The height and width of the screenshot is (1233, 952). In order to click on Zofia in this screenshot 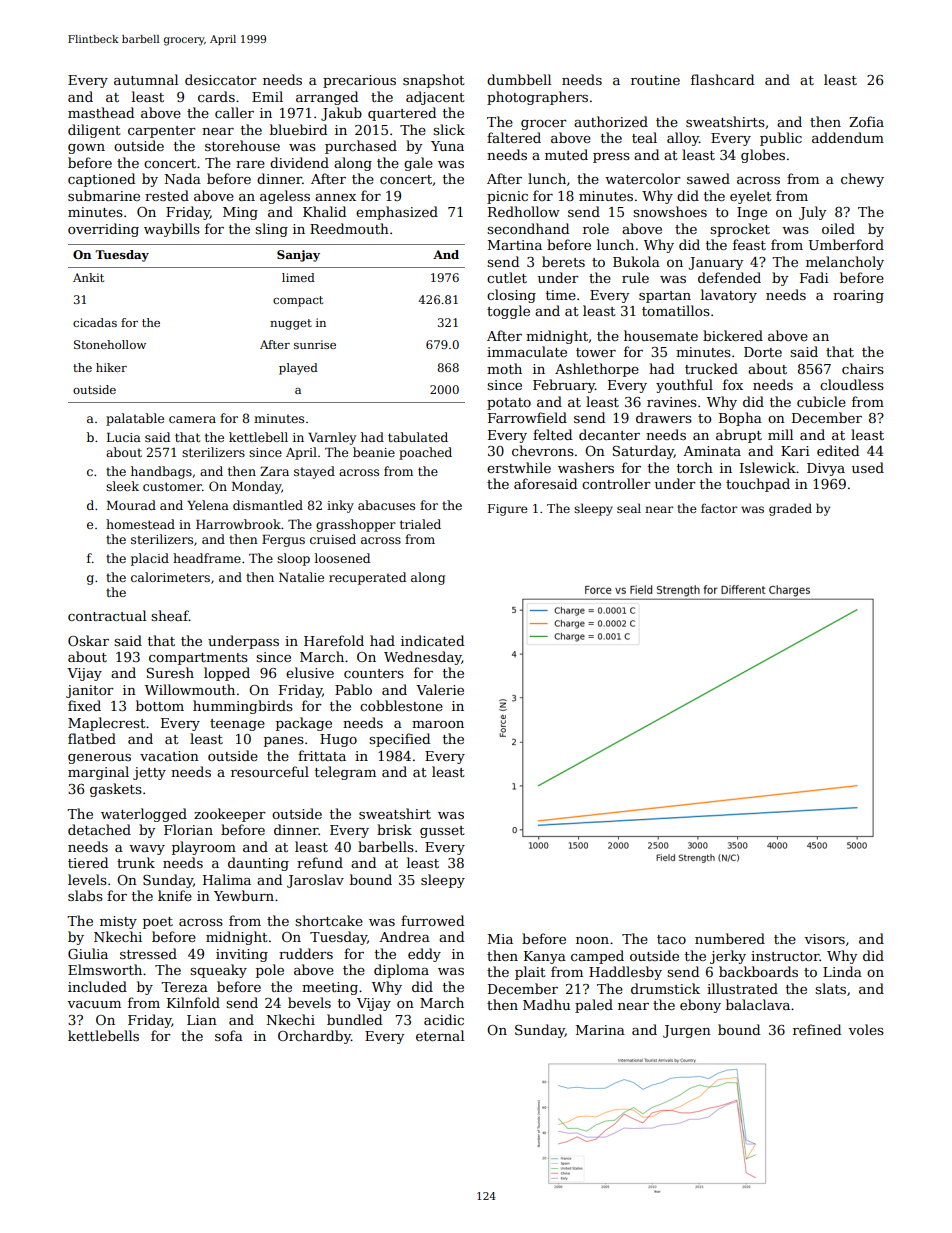, I will do `click(866, 121)`.
